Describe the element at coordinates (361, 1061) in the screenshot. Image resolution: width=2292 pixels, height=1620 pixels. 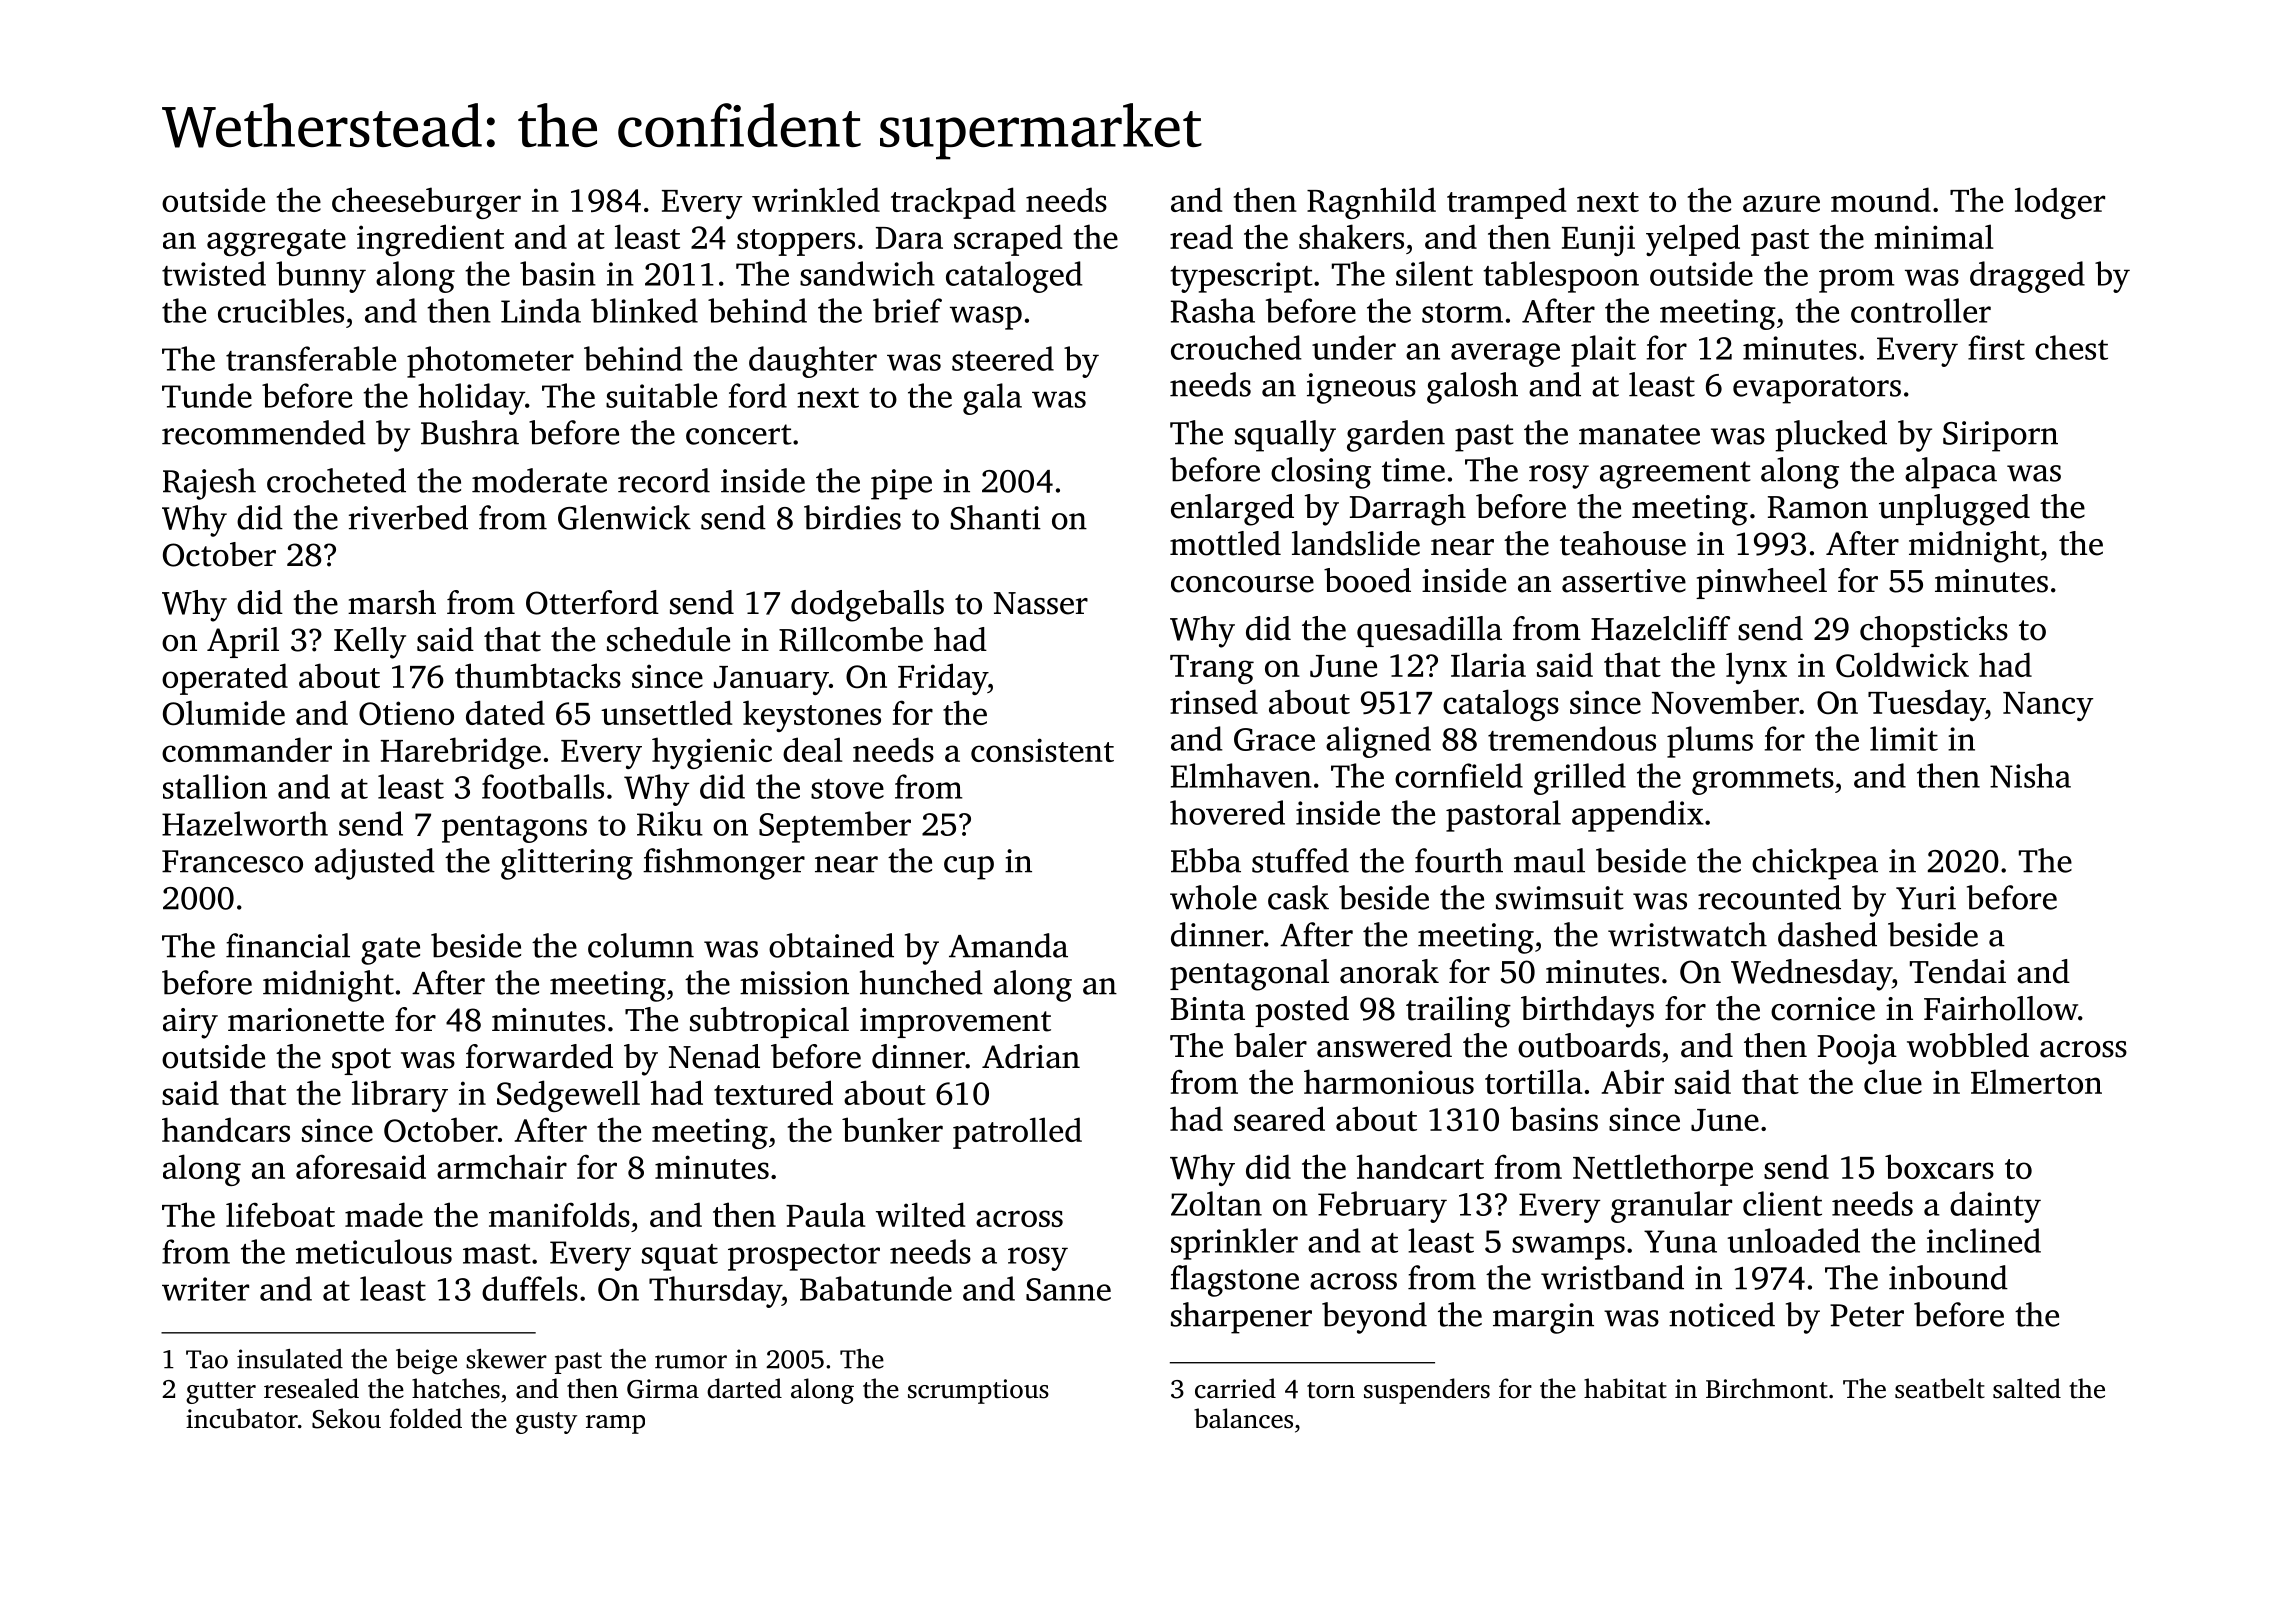
I see `spot` at that location.
